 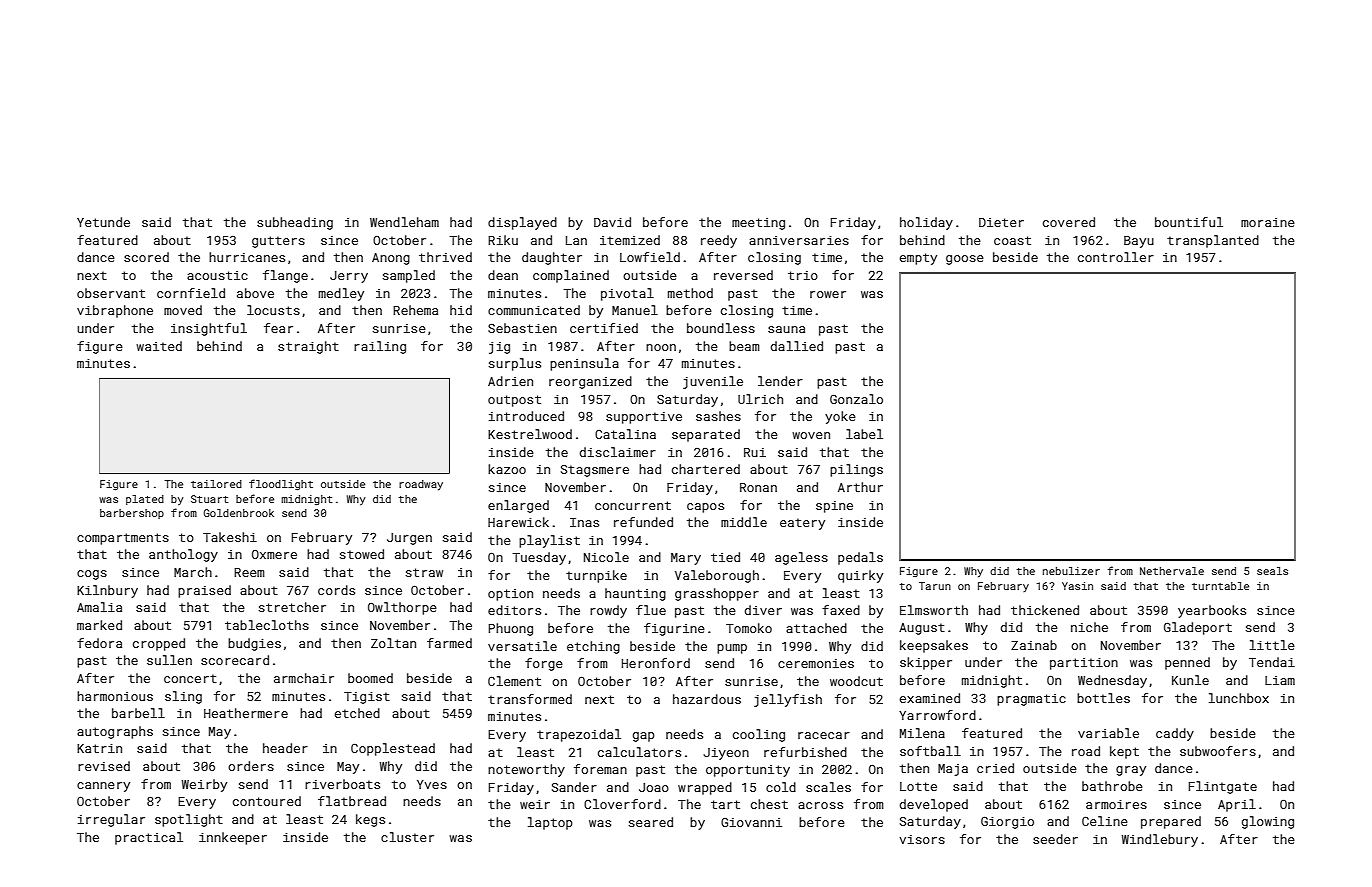 What do you see at coordinates (295, 223) in the screenshot?
I see `subheading` at bounding box center [295, 223].
